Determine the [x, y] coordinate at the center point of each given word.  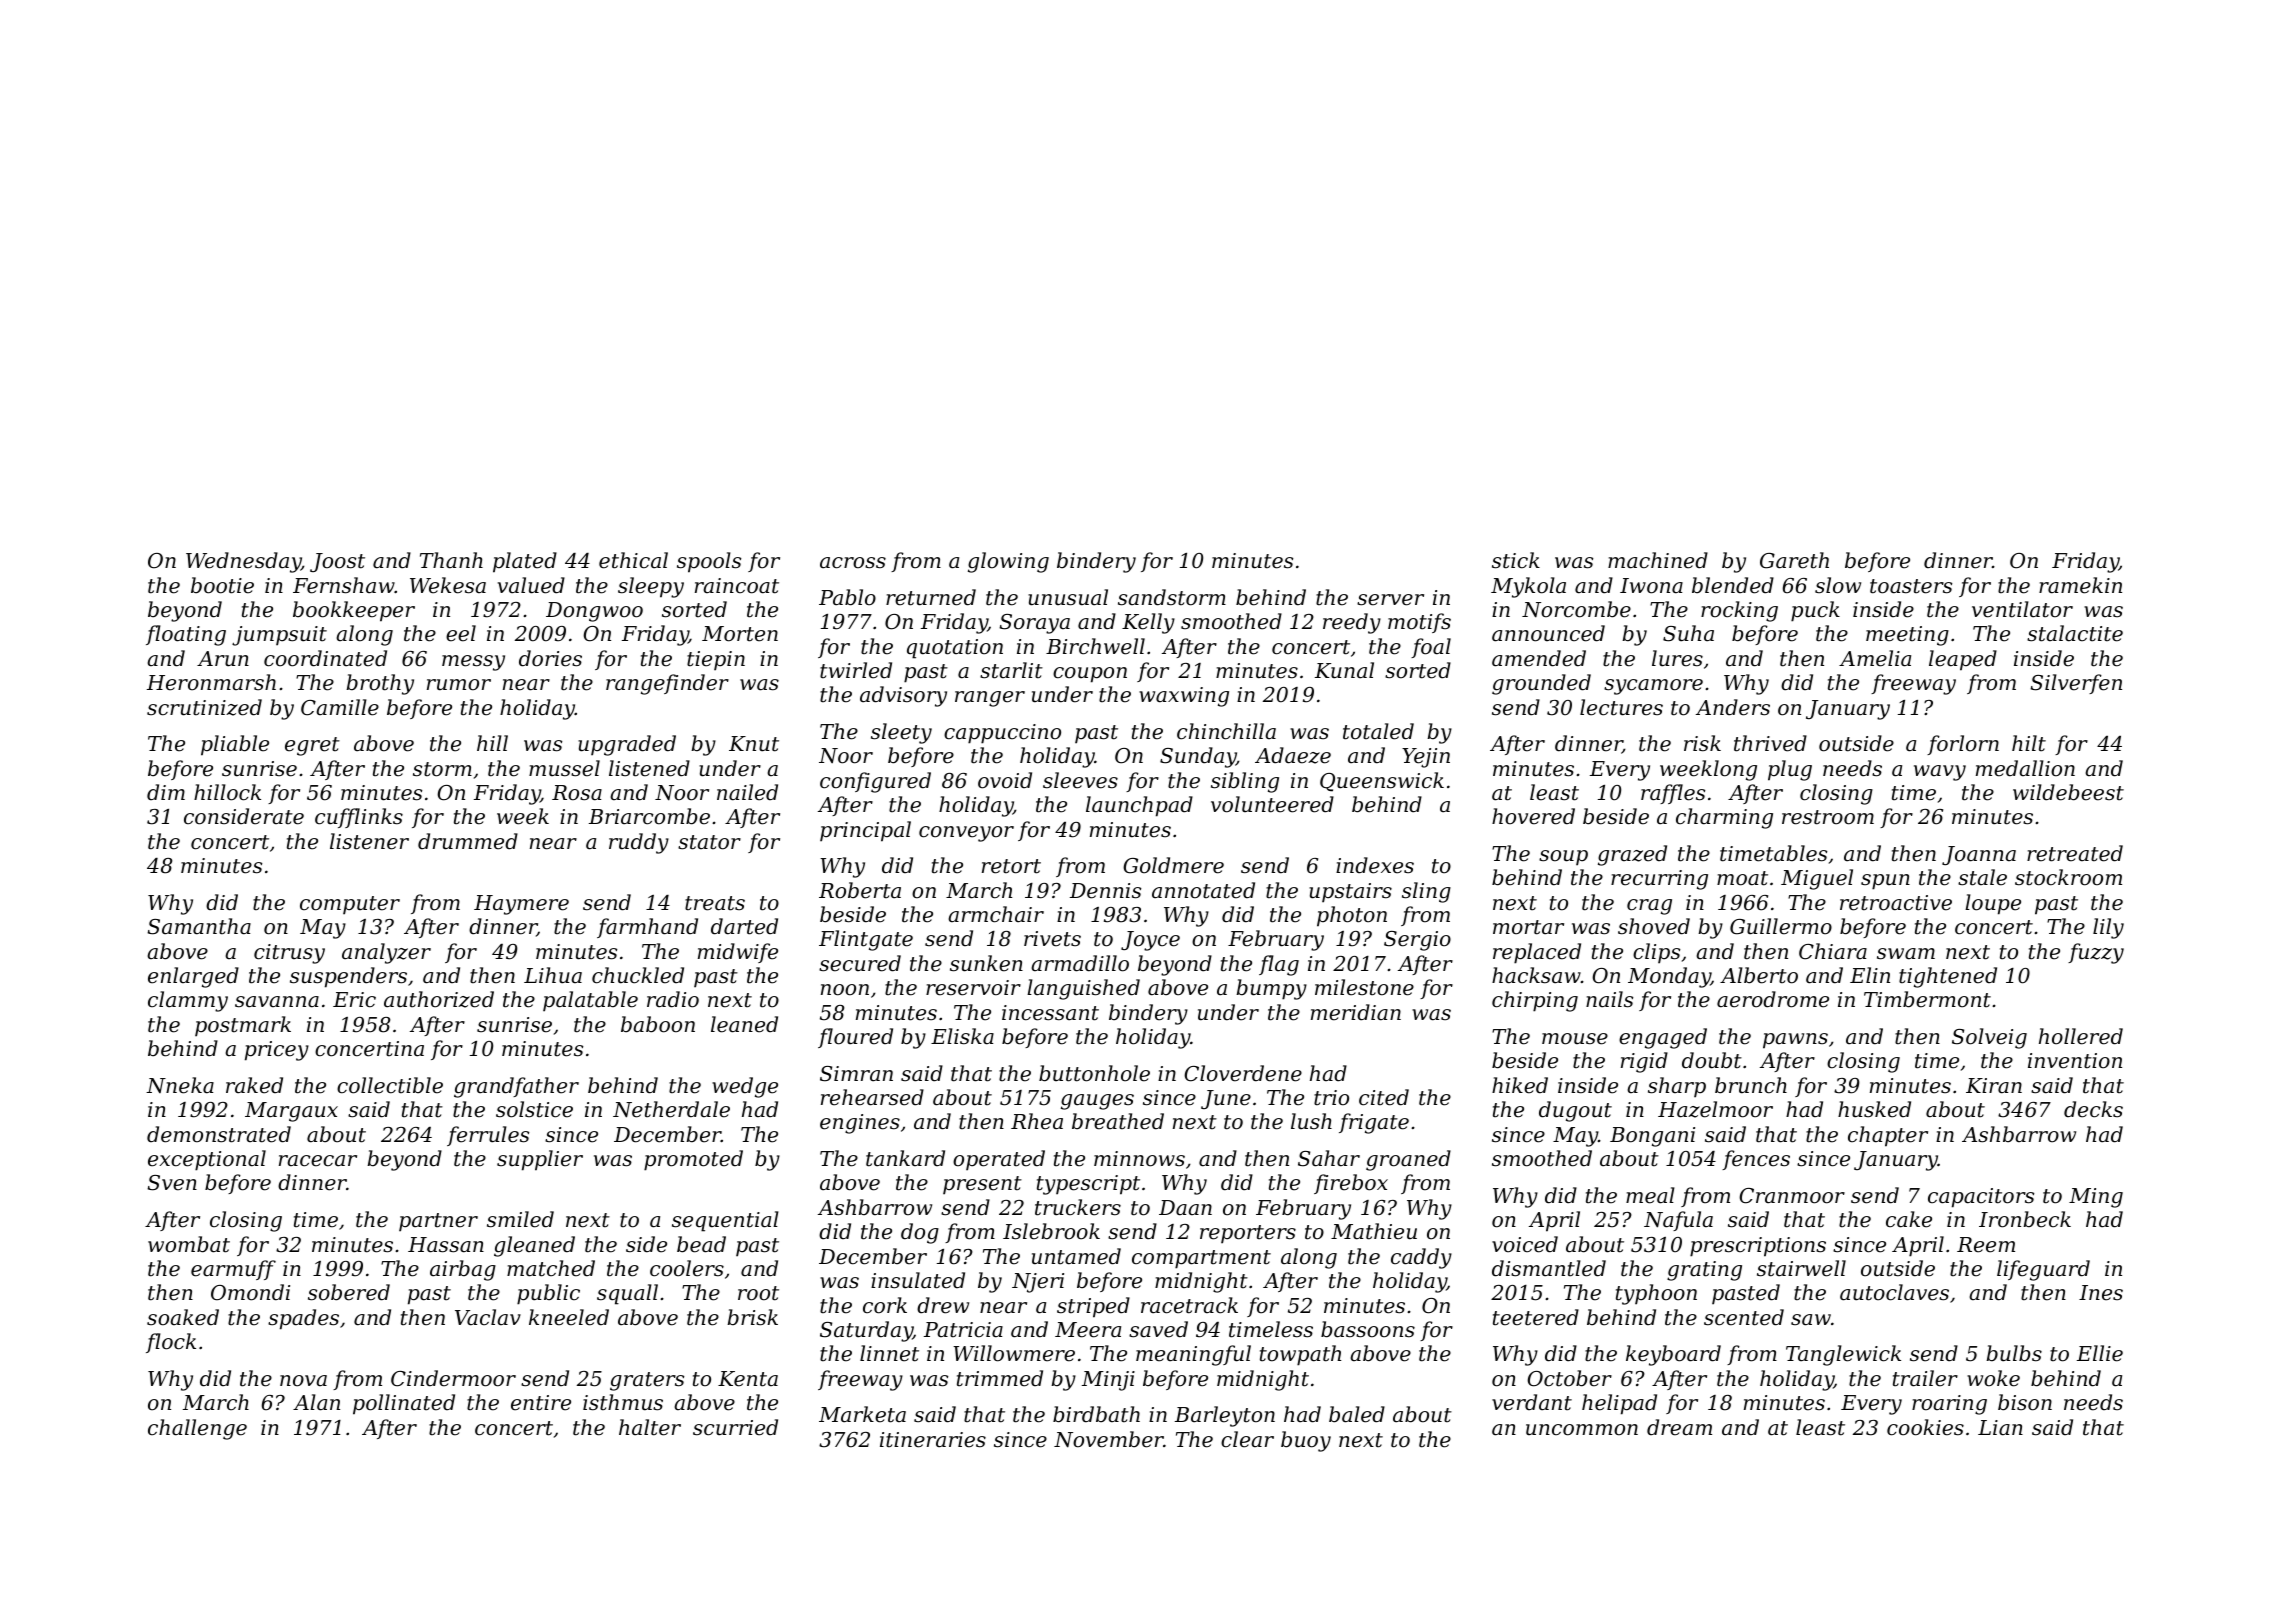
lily [2108, 928]
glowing [1008, 562]
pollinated [404, 1404]
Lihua [553, 975]
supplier [540, 1160]
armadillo [1080, 963]
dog [920, 1233]
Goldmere [1173, 865]
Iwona [1651, 586]
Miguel [1817, 879]
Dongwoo [594, 612]
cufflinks [359, 818]
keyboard [1673, 1355]
